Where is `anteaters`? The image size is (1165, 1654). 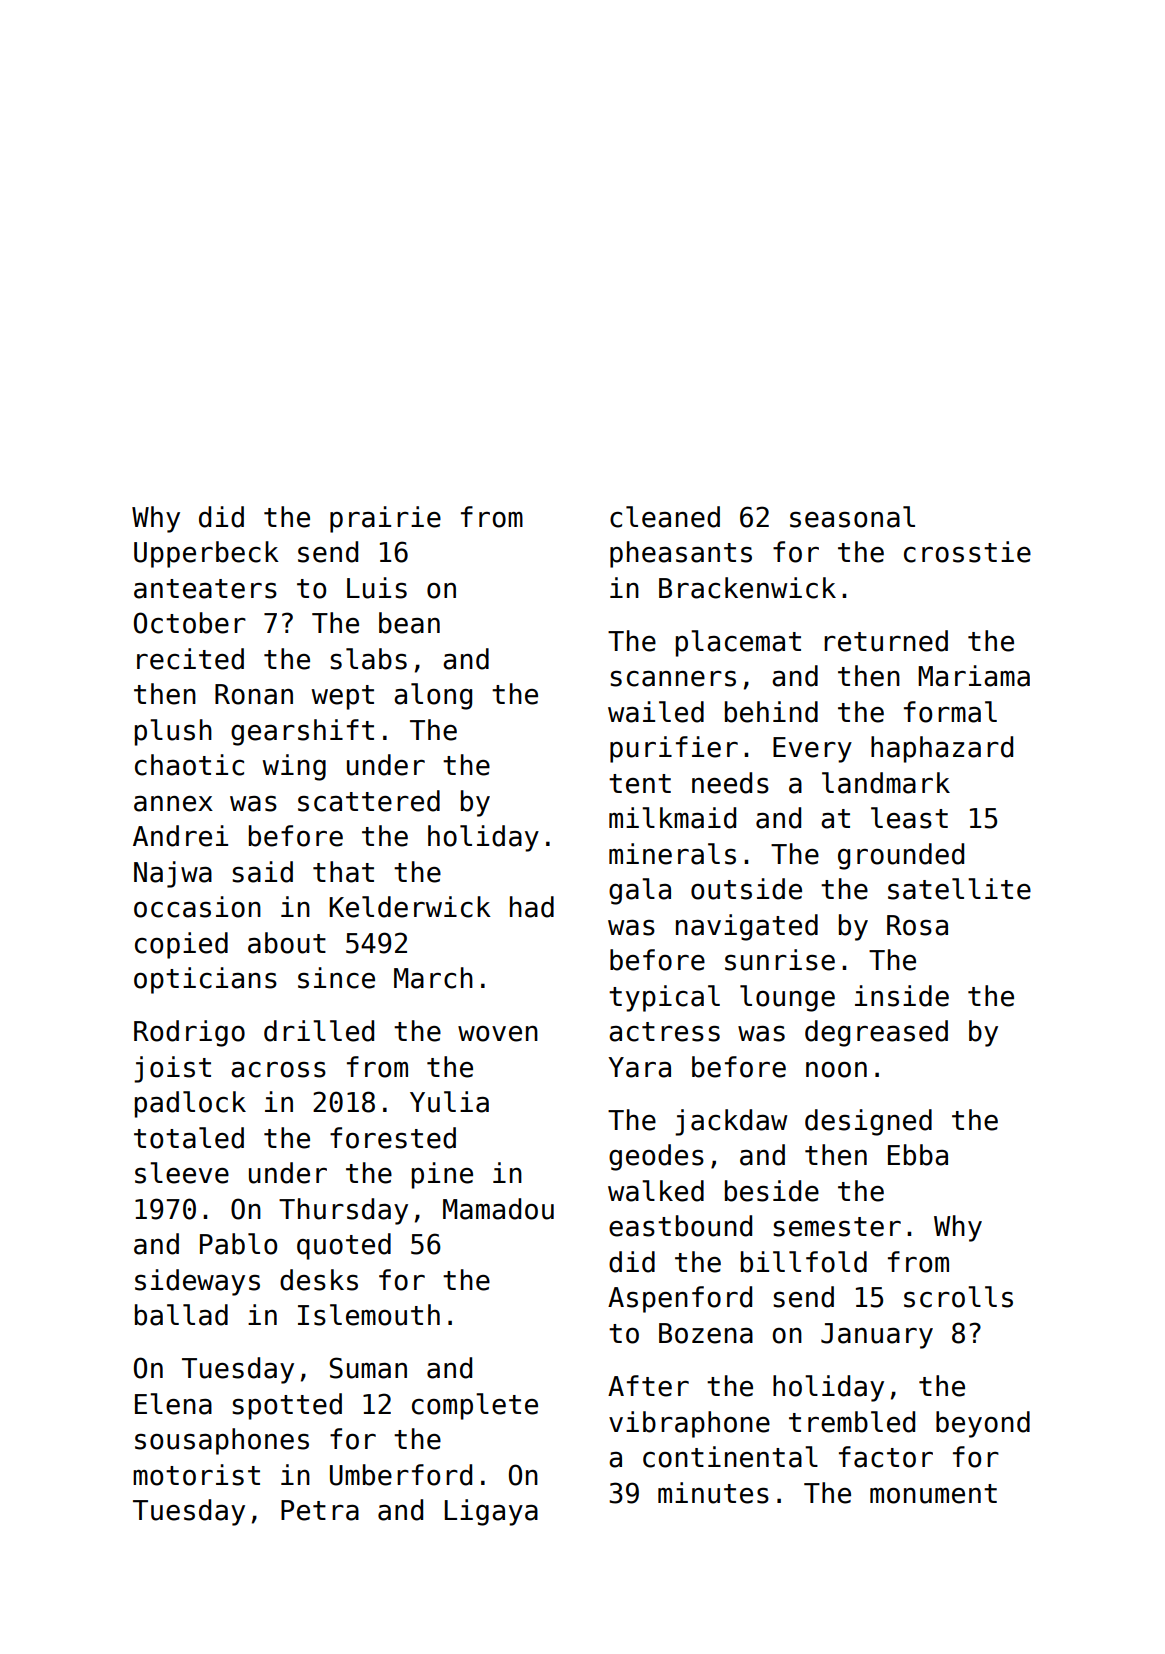 anteaters is located at coordinates (205, 589).
